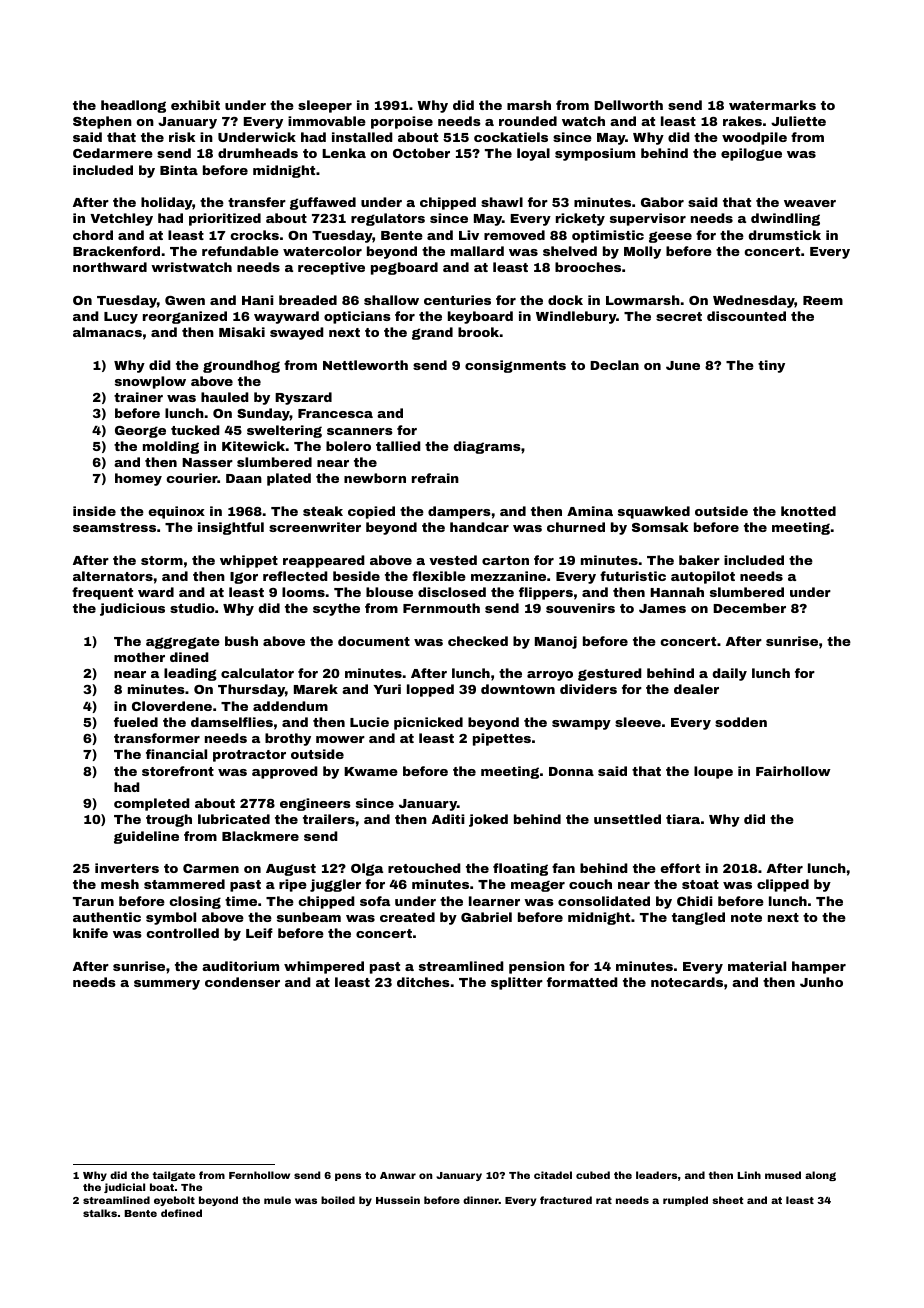 The width and height of the screenshot is (924, 1308). What do you see at coordinates (772, 105) in the screenshot?
I see `watermarks` at bounding box center [772, 105].
